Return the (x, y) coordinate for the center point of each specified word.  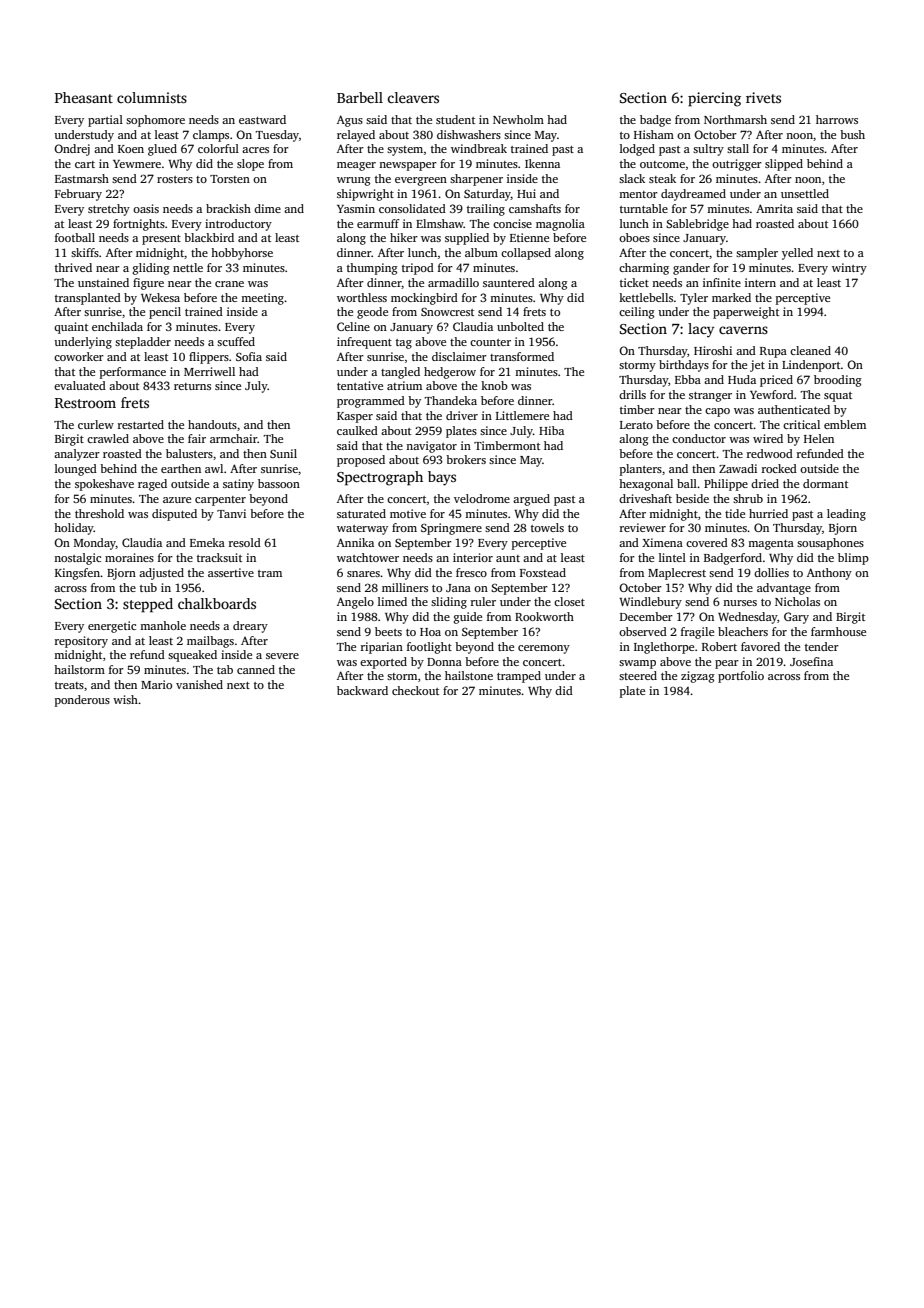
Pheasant (84, 97)
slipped (784, 165)
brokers (466, 459)
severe (282, 656)
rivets (763, 97)
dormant (825, 483)
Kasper (355, 417)
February (78, 195)
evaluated (80, 385)
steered (638, 675)
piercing (714, 99)
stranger (710, 397)
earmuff (378, 223)
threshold (99, 513)
